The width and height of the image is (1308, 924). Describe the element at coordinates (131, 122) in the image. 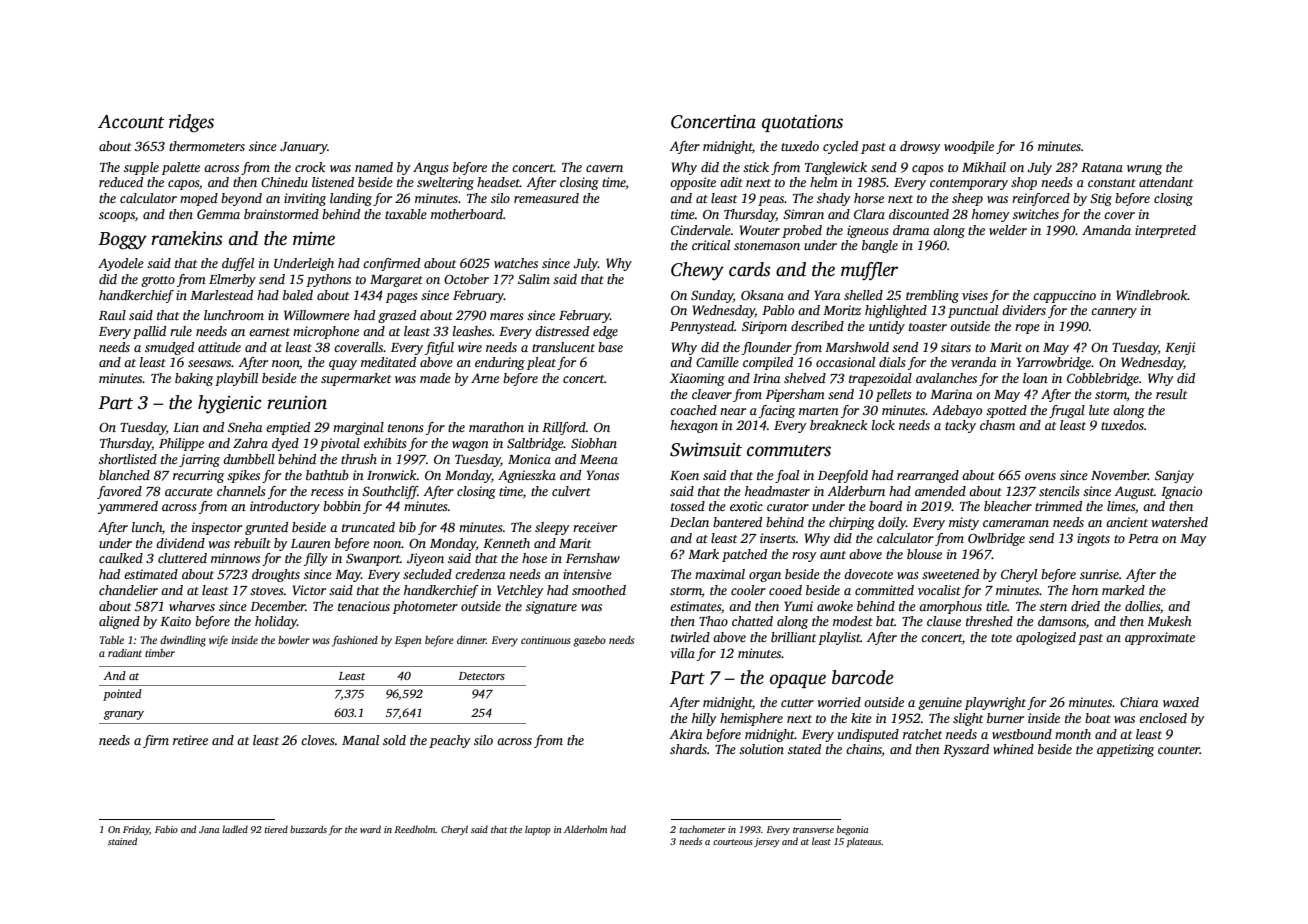

I see `Account` at that location.
